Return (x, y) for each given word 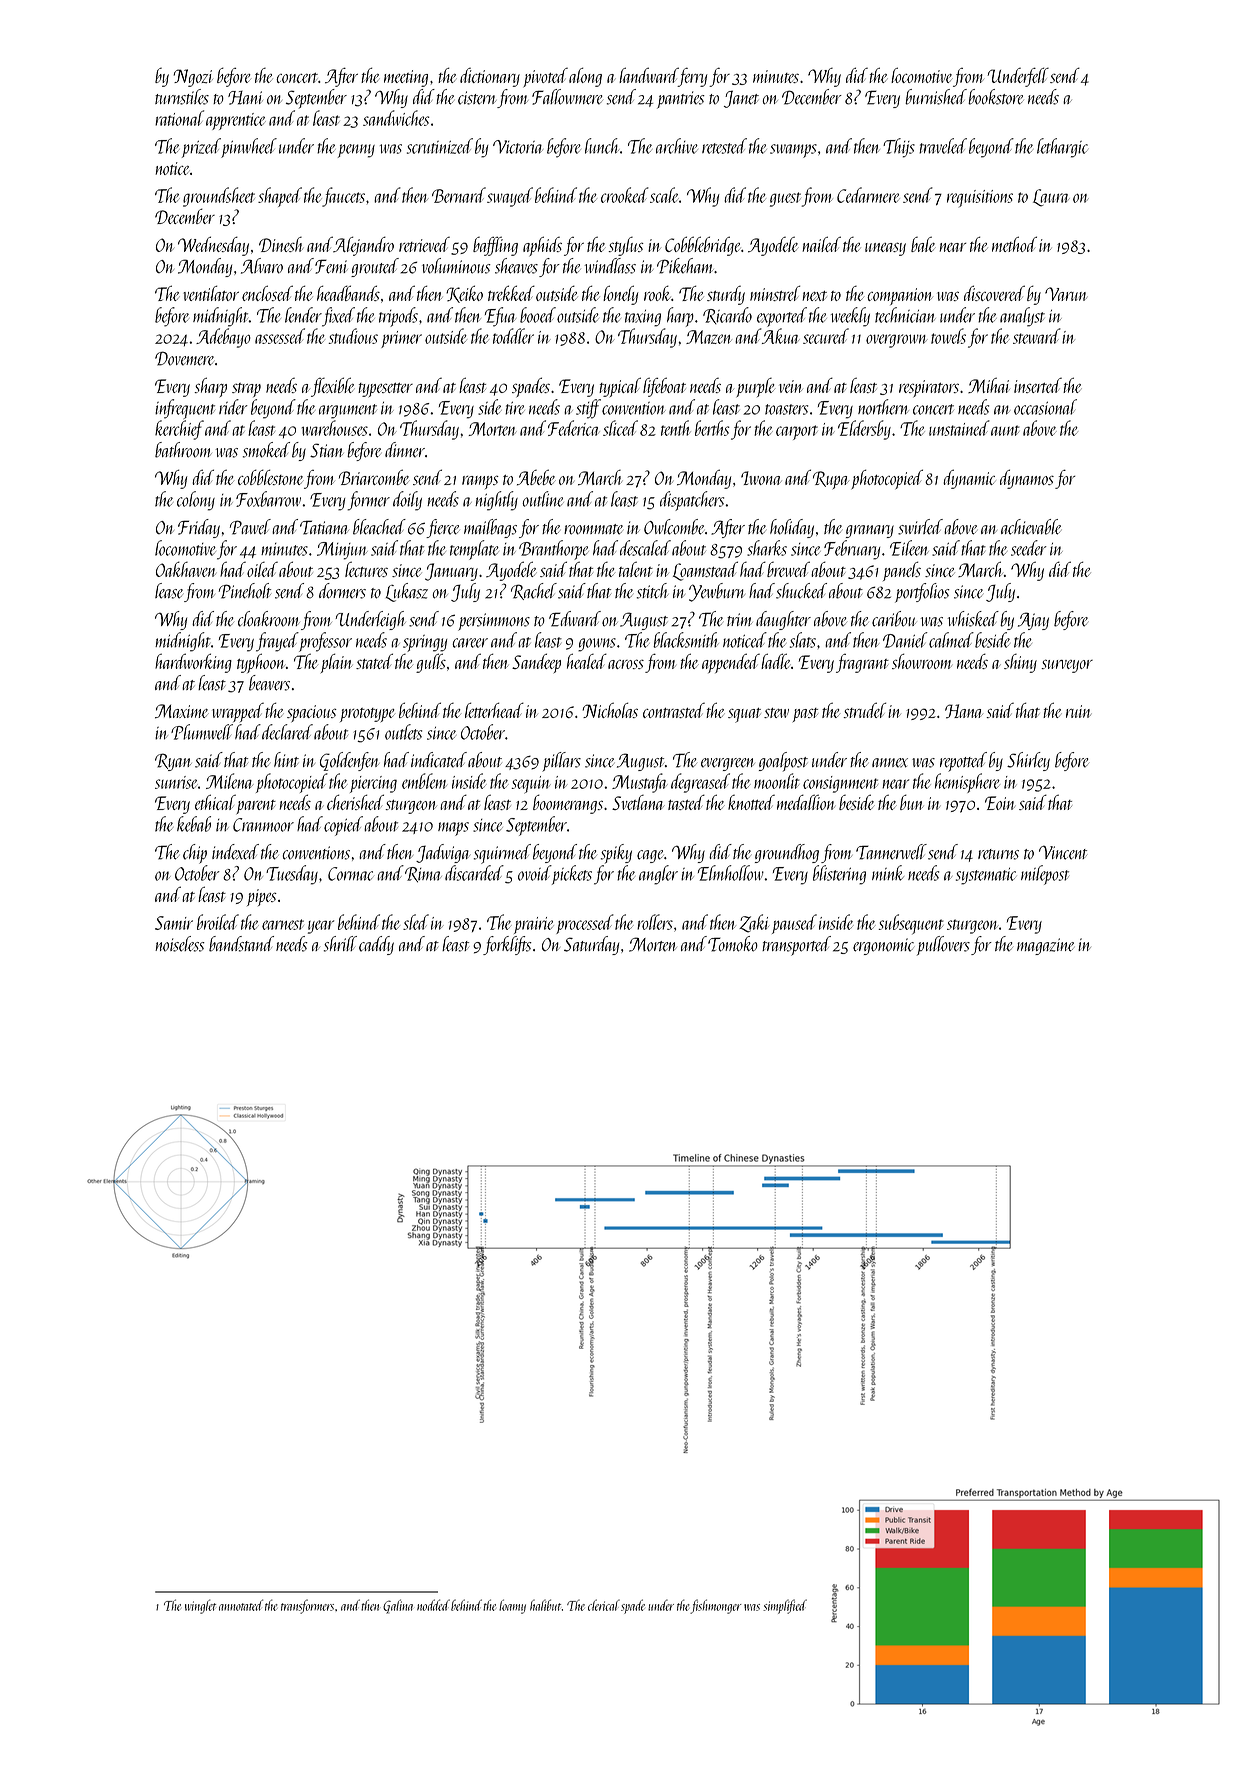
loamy (512, 1606)
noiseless (180, 944)
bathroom (183, 450)
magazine (1045, 946)
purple (755, 387)
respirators (929, 388)
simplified (785, 1606)
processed (585, 924)
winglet (200, 1606)
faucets (343, 197)
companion (900, 296)
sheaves (516, 266)
